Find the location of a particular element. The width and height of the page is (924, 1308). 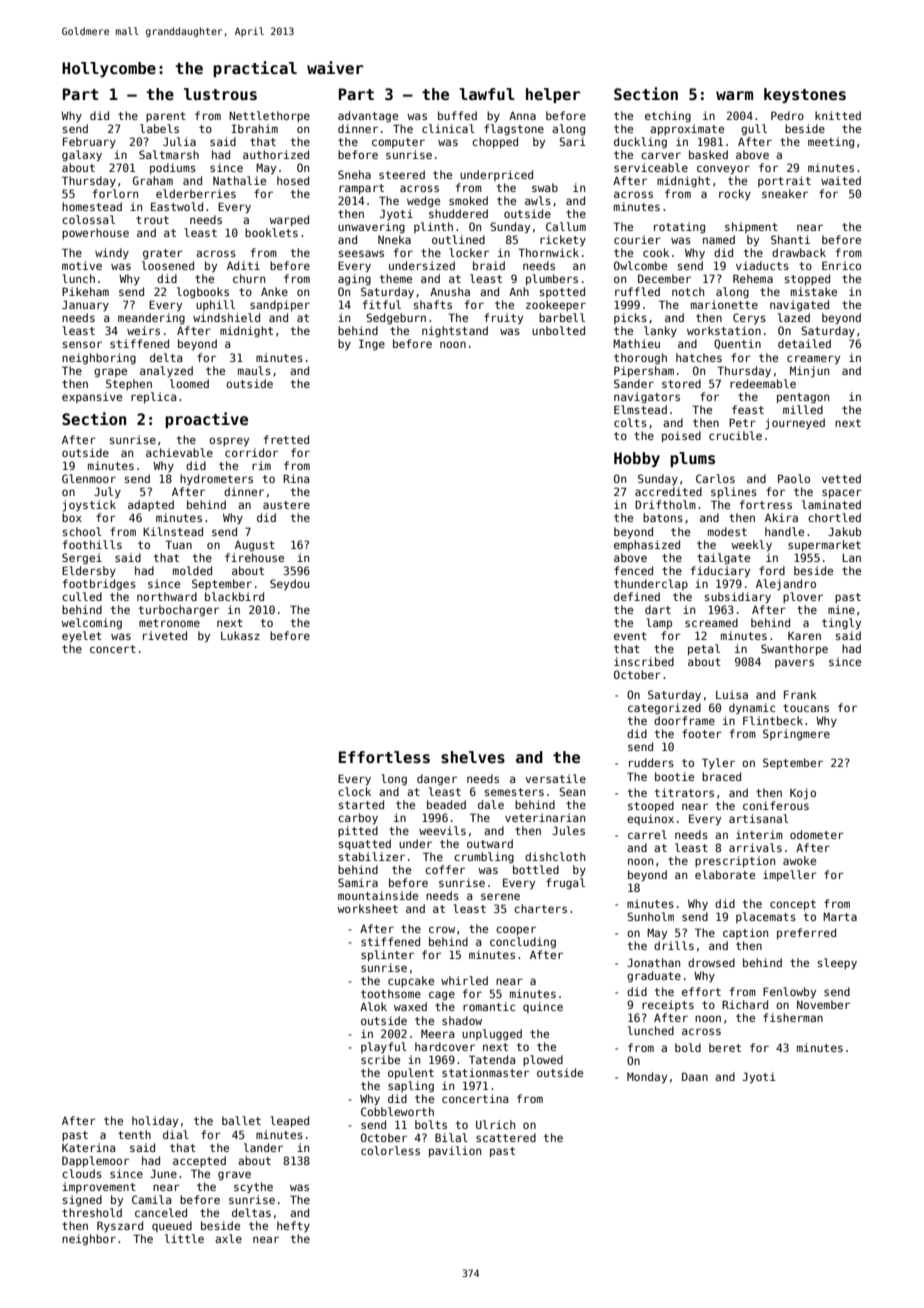

lazed is located at coordinates (794, 317).
